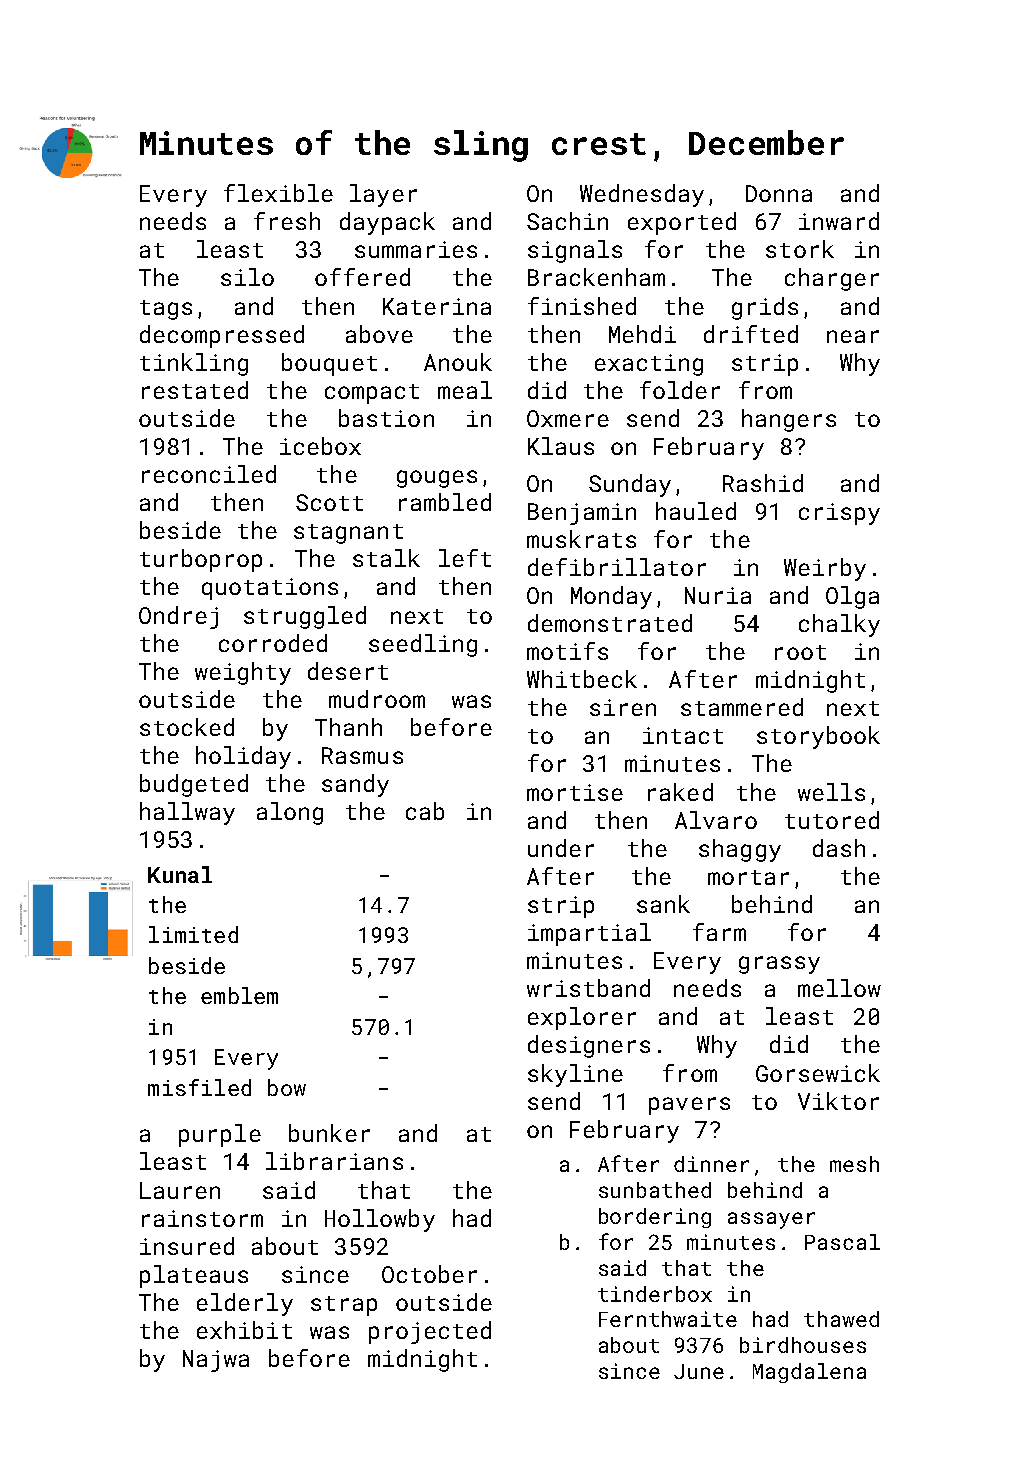 The image size is (1019, 1475). I want to click on above, so click(379, 334).
